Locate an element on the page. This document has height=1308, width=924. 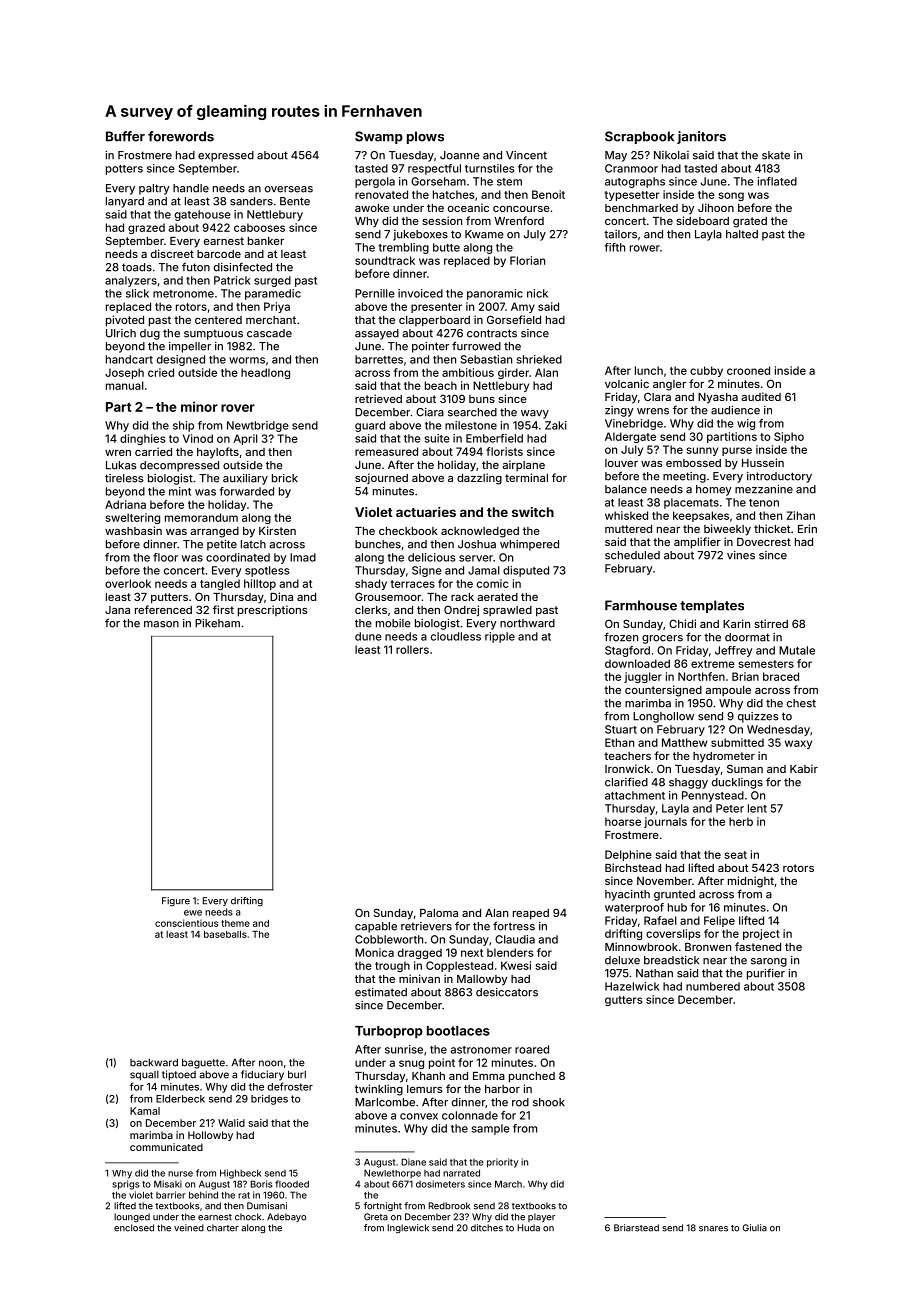
Scrapbook is located at coordinates (639, 137).
